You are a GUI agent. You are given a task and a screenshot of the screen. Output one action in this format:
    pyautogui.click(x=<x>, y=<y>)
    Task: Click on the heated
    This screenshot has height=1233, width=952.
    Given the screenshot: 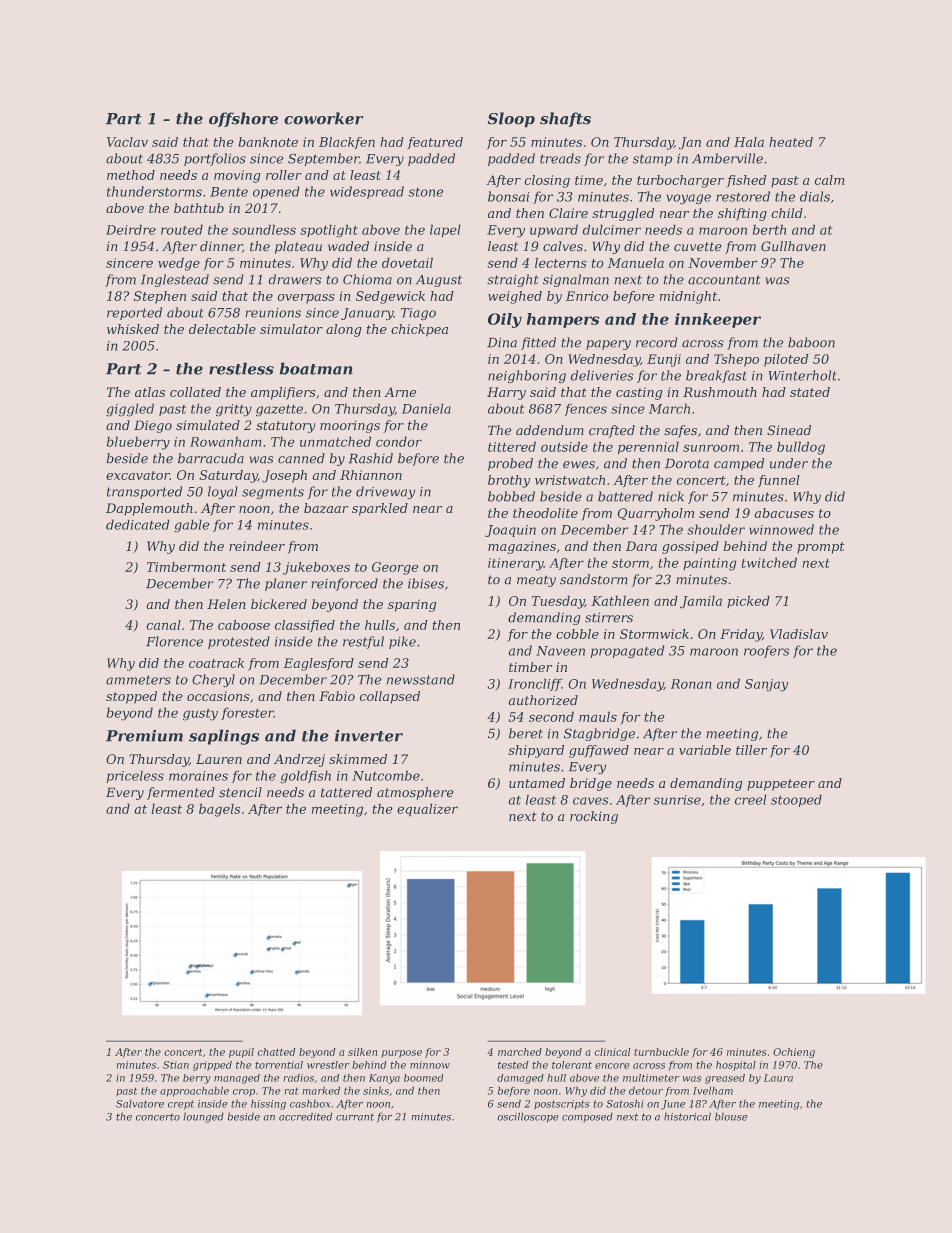 What is the action you would take?
    pyautogui.click(x=791, y=142)
